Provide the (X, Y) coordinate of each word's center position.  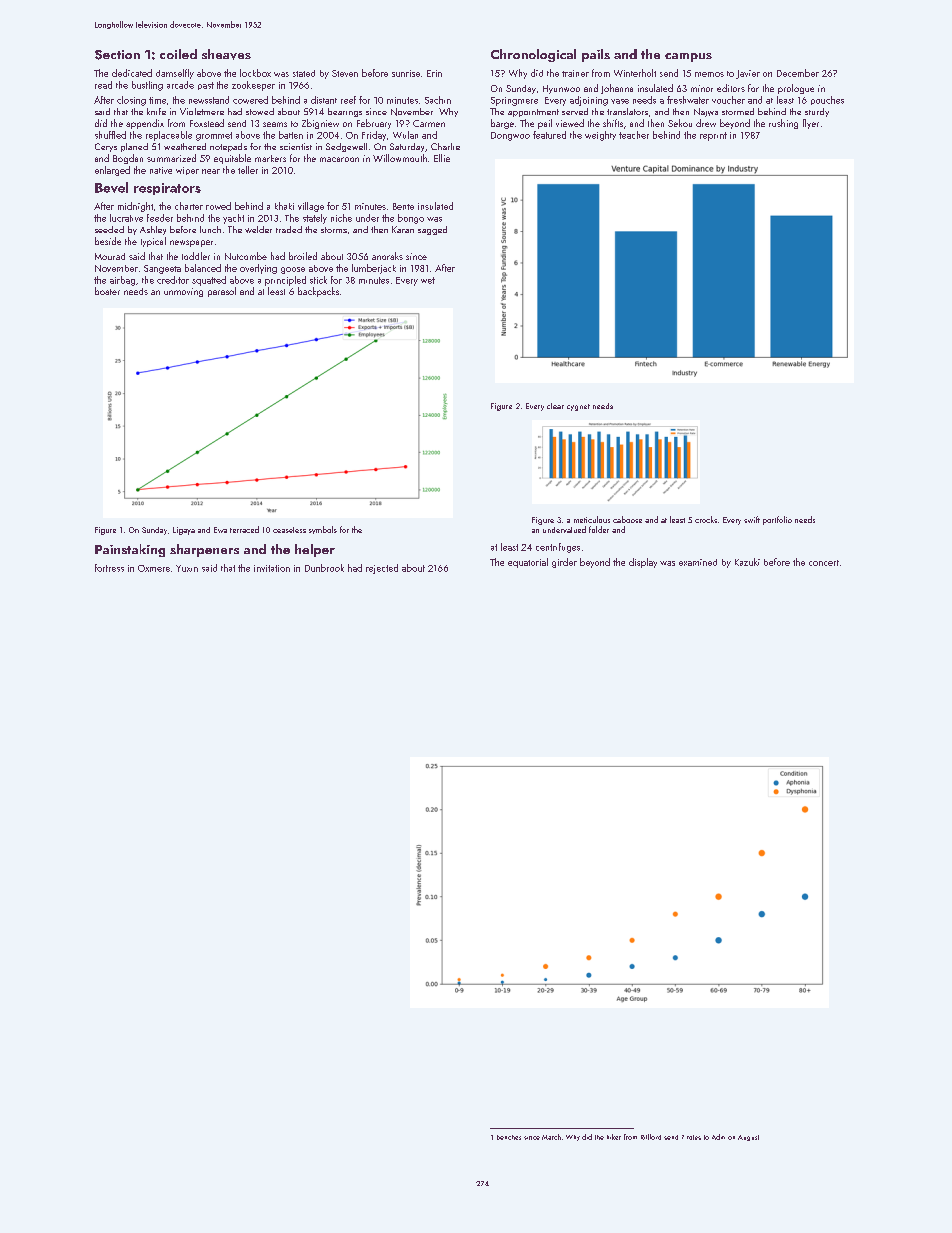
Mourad (110, 256)
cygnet (578, 407)
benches (509, 1137)
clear (555, 406)
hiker (614, 1137)
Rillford (651, 1137)
